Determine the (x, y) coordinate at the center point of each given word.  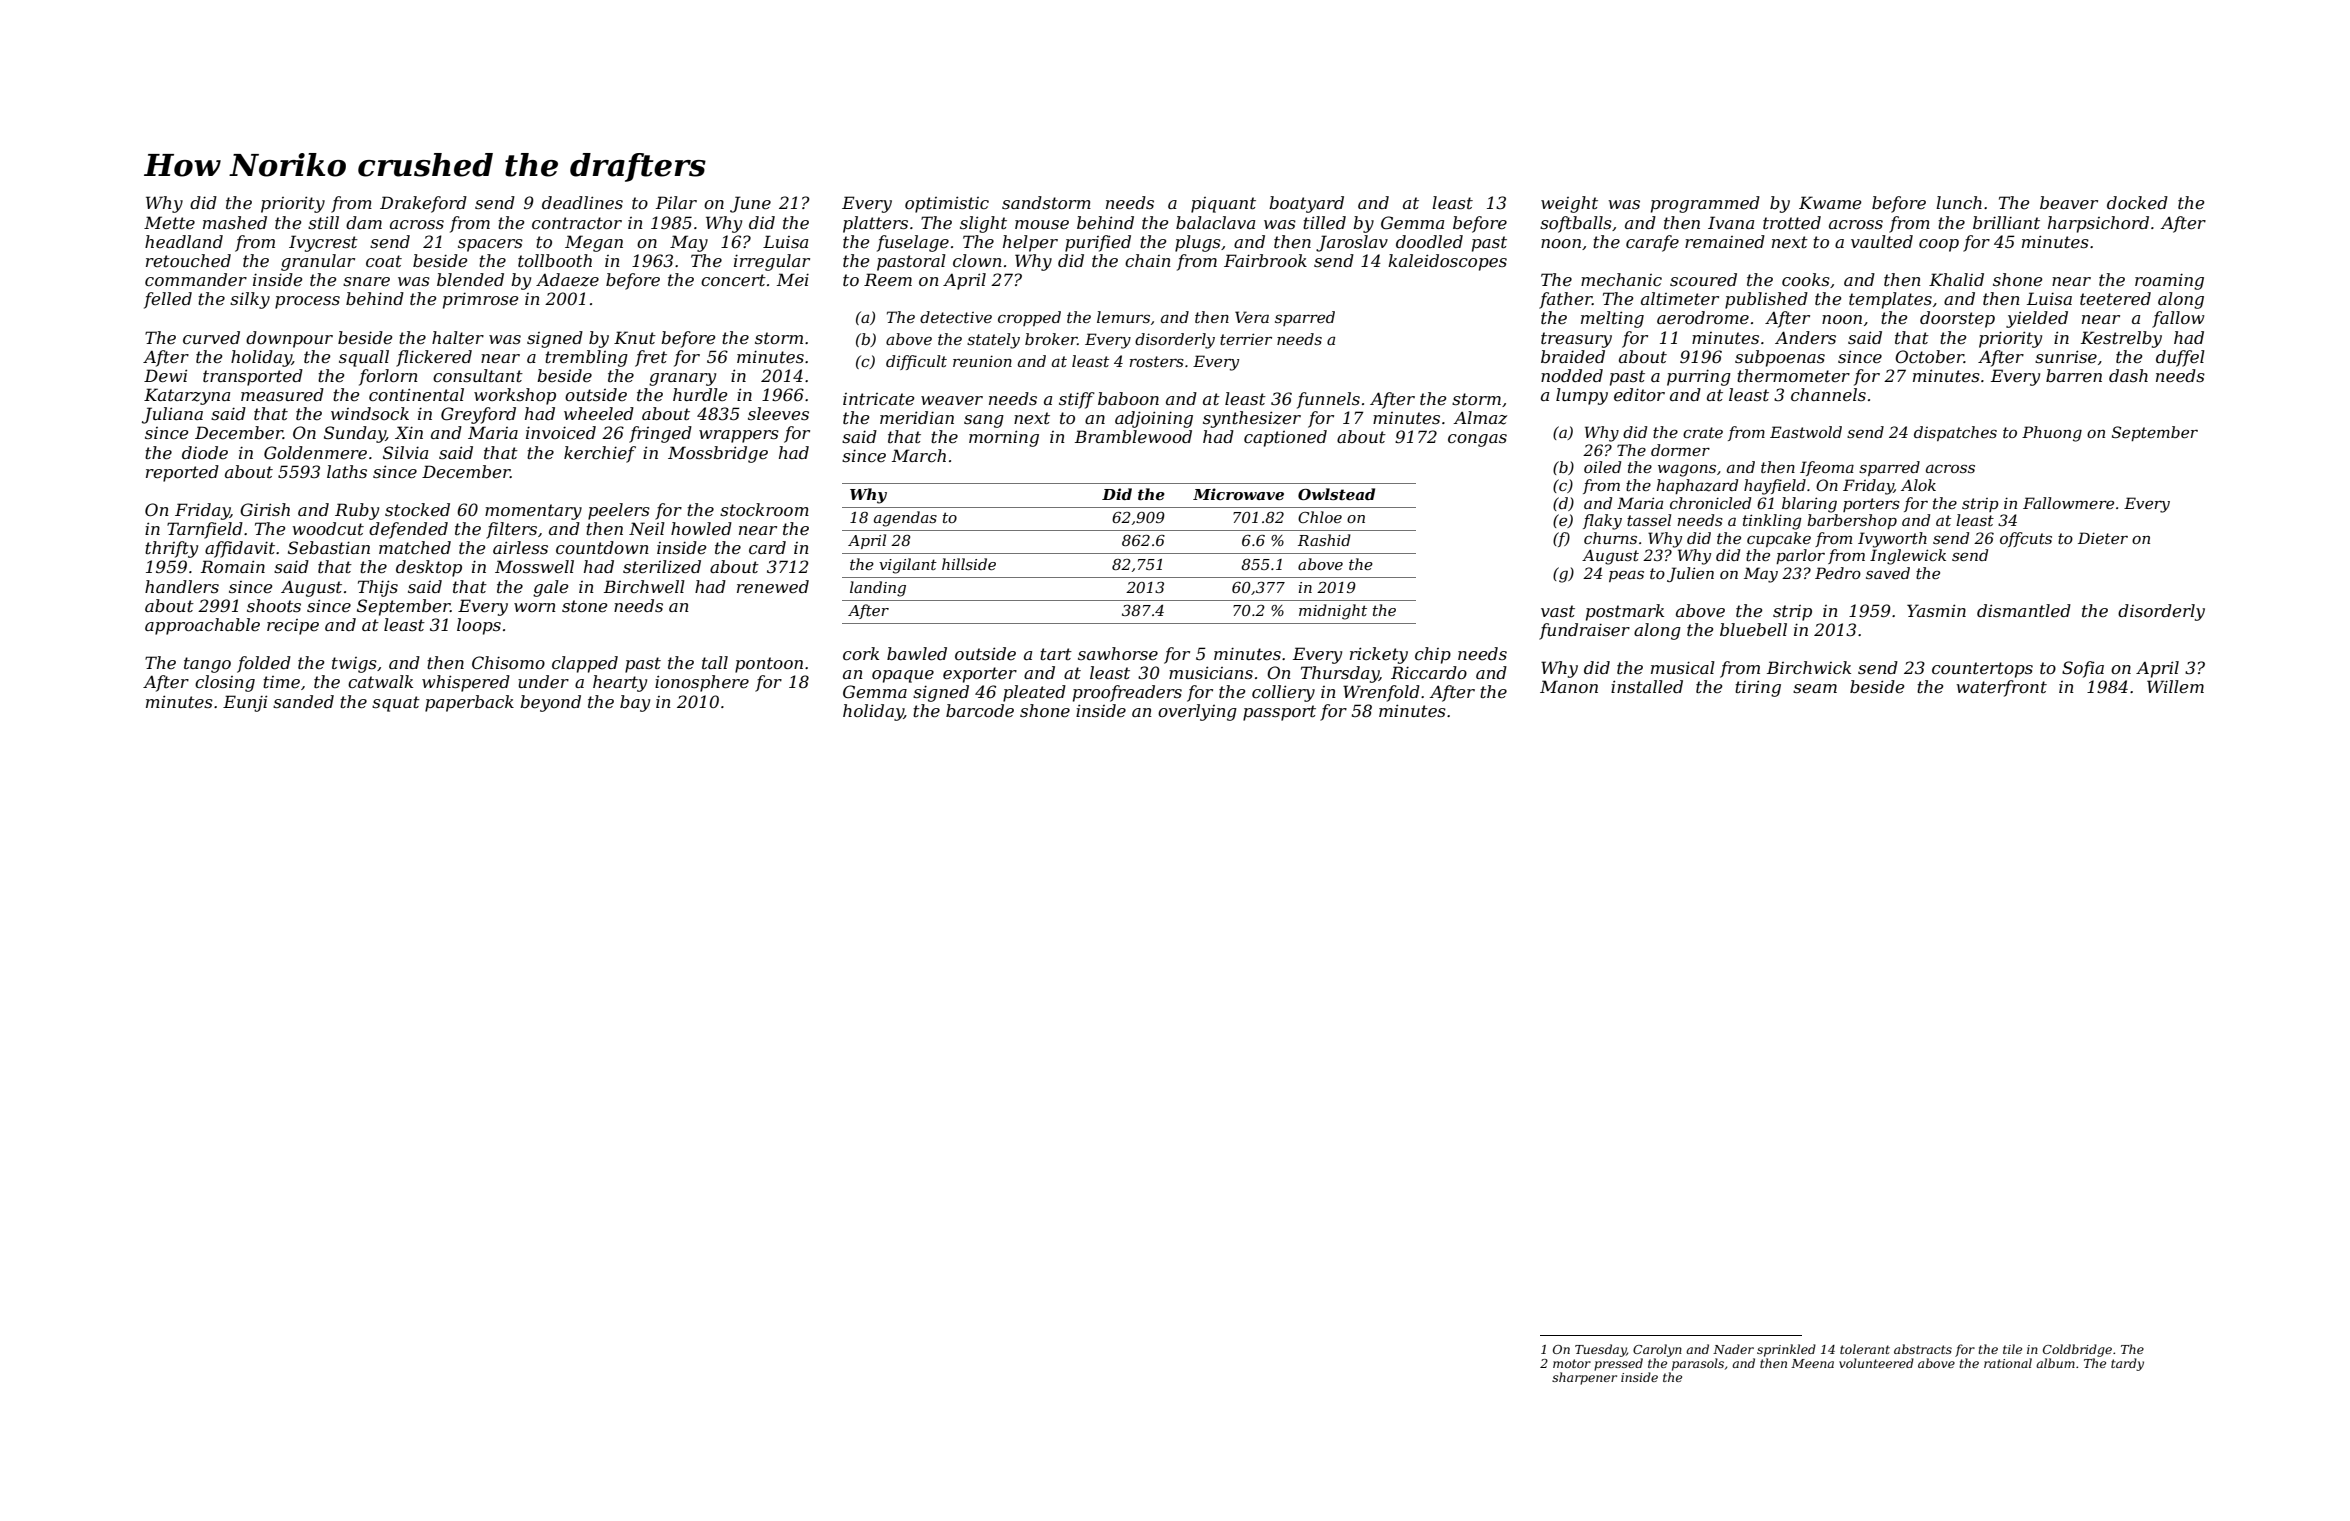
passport (1279, 713)
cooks (1806, 279)
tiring (1758, 688)
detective (956, 317)
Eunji (245, 703)
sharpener (1584, 1378)
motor (1572, 1363)
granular (318, 262)
